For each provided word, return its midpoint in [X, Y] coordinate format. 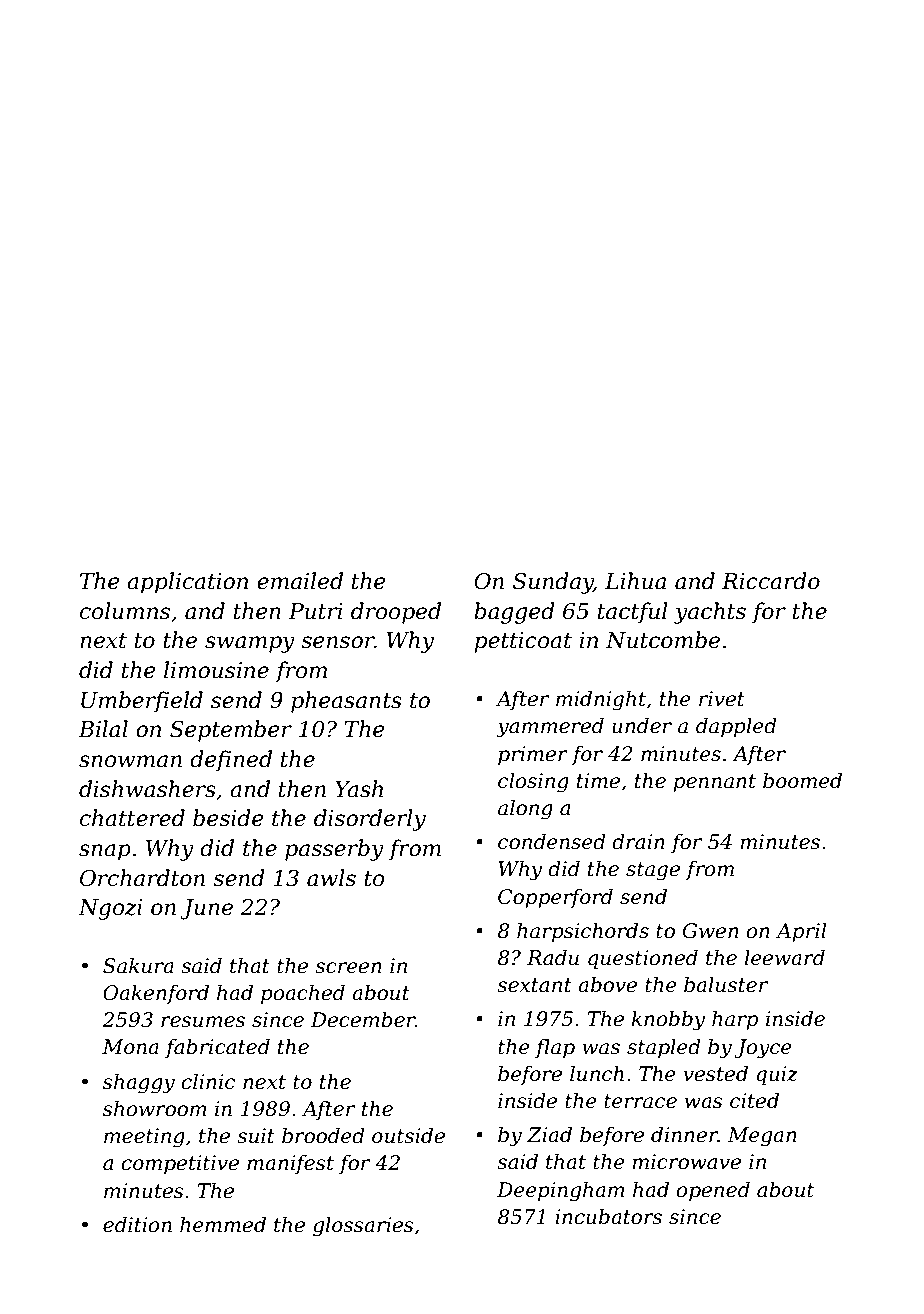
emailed [300, 581]
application [187, 583]
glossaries [363, 1226]
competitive [180, 1164]
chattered [132, 818]
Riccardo [771, 581]
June [206, 909]
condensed [552, 841]
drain [638, 841]
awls [331, 878]
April [801, 932]
